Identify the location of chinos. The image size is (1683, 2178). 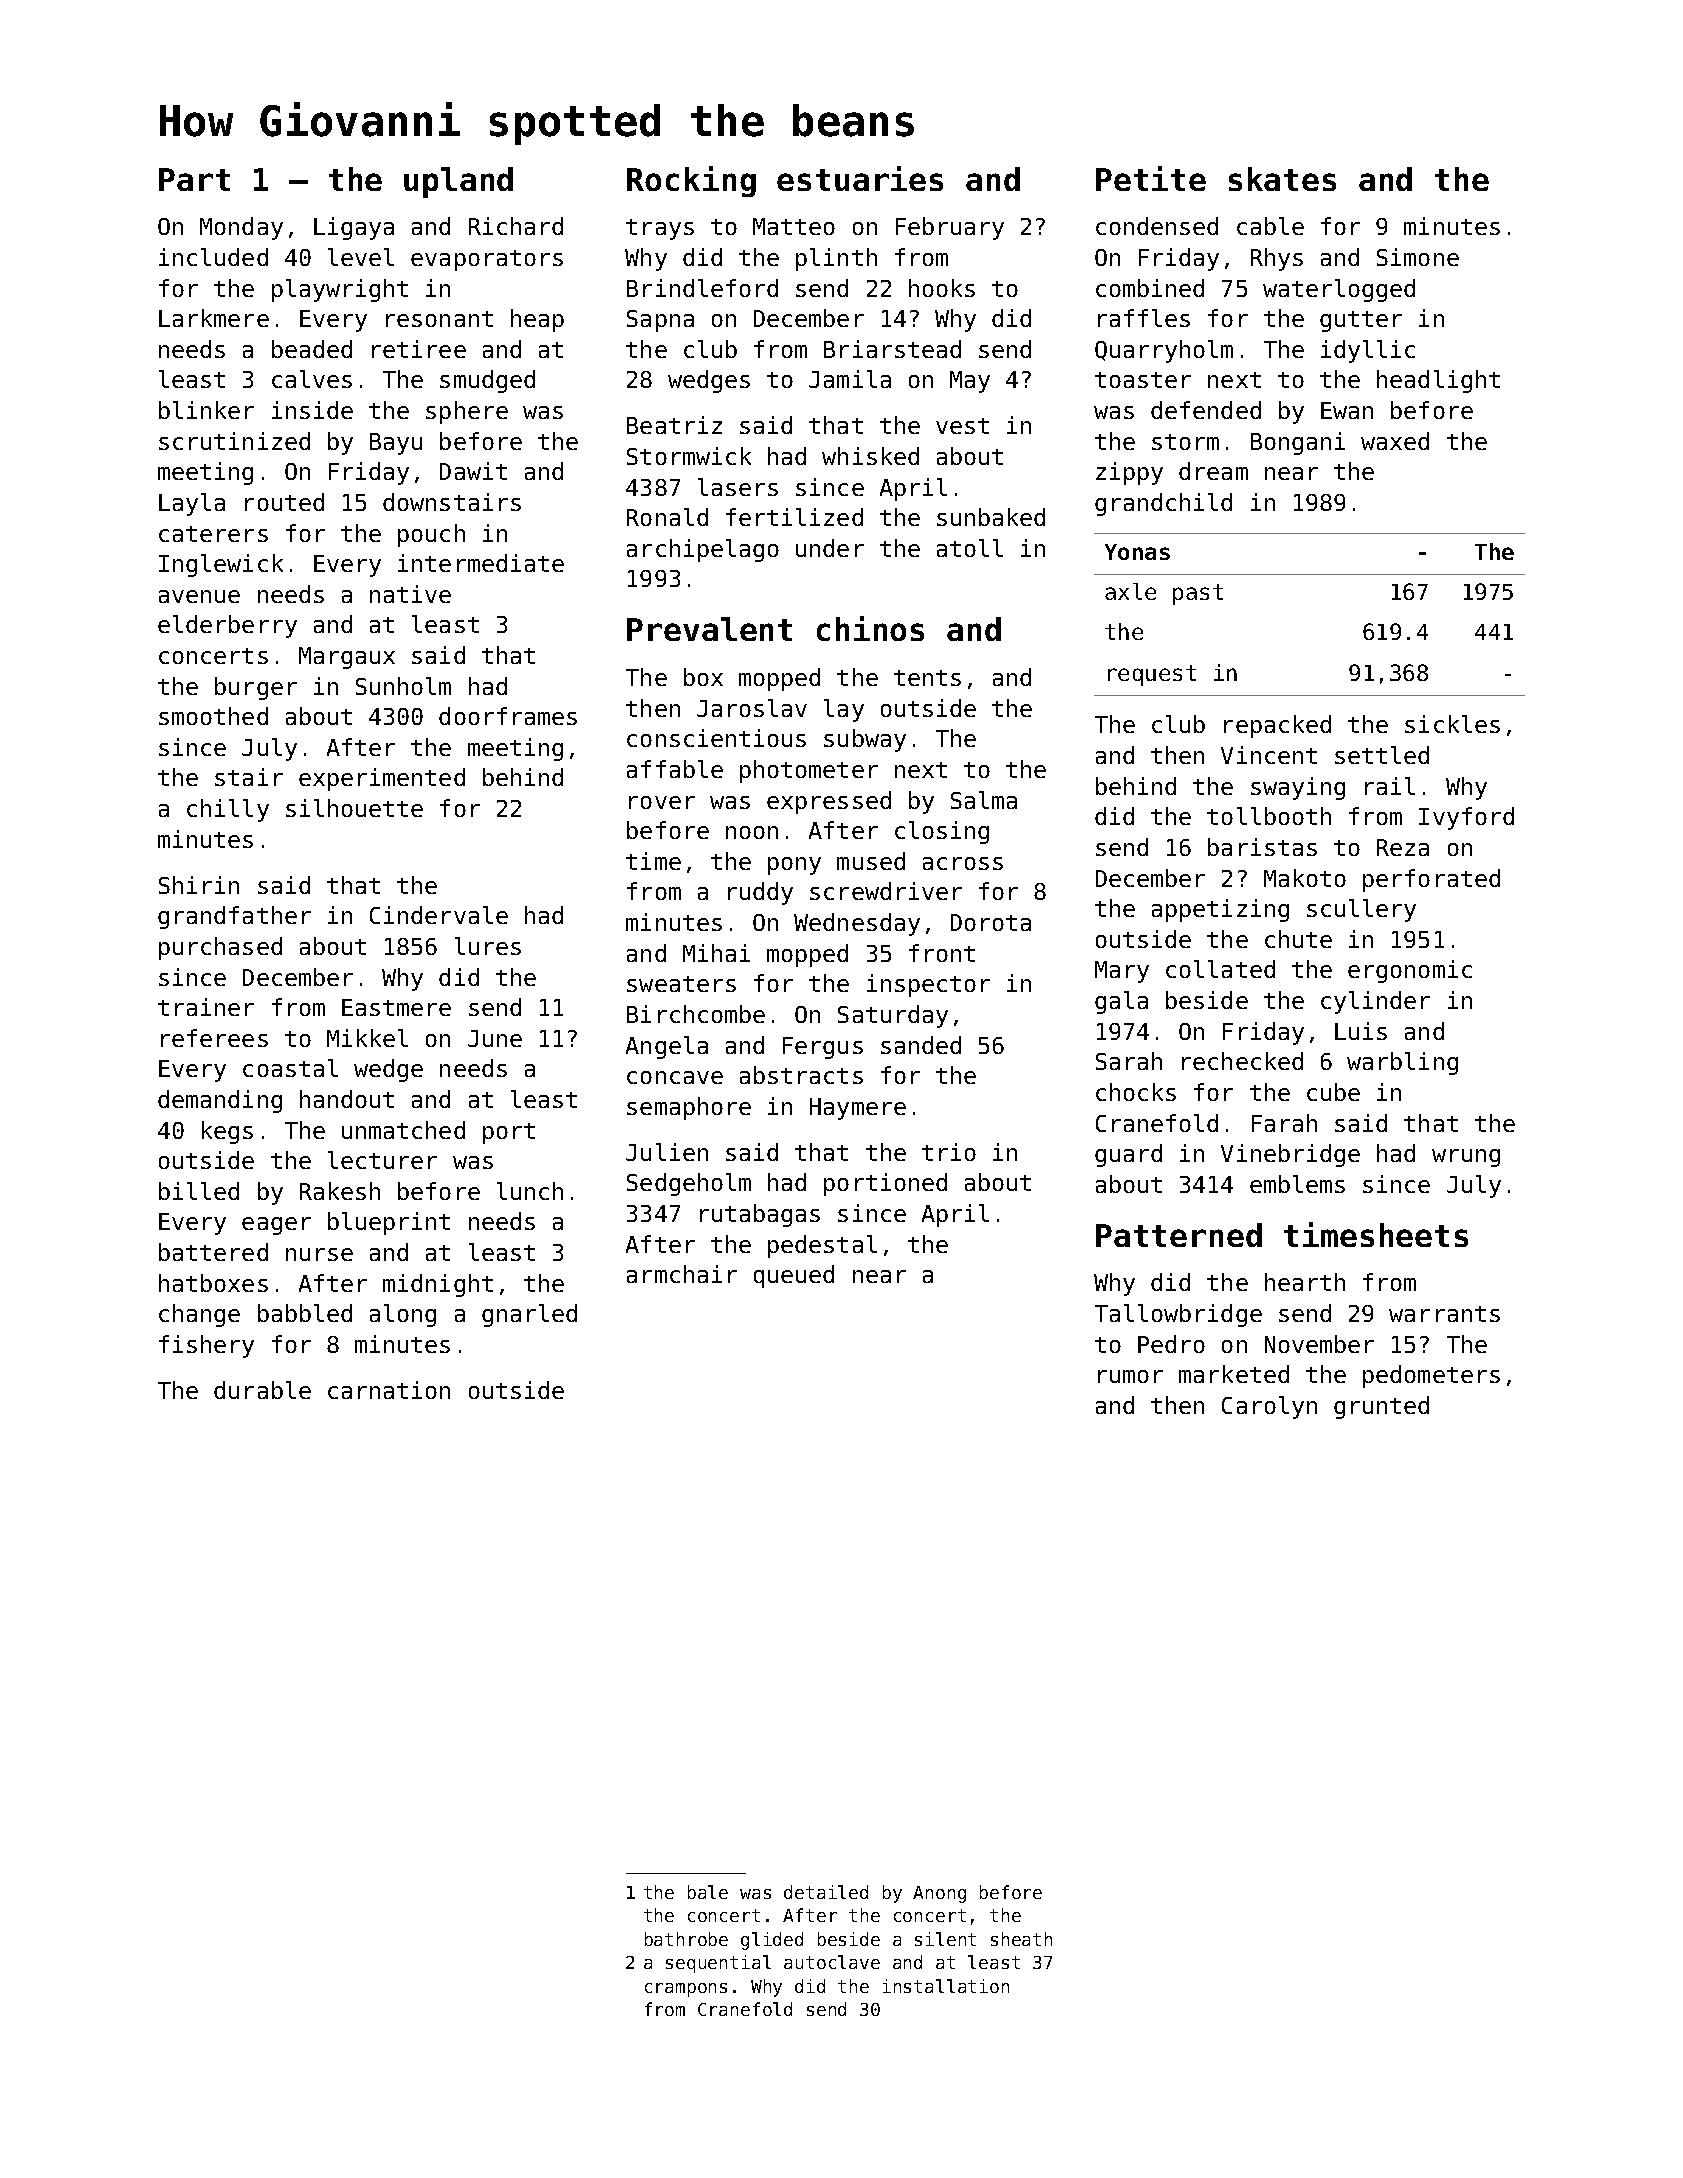
(870, 628).
